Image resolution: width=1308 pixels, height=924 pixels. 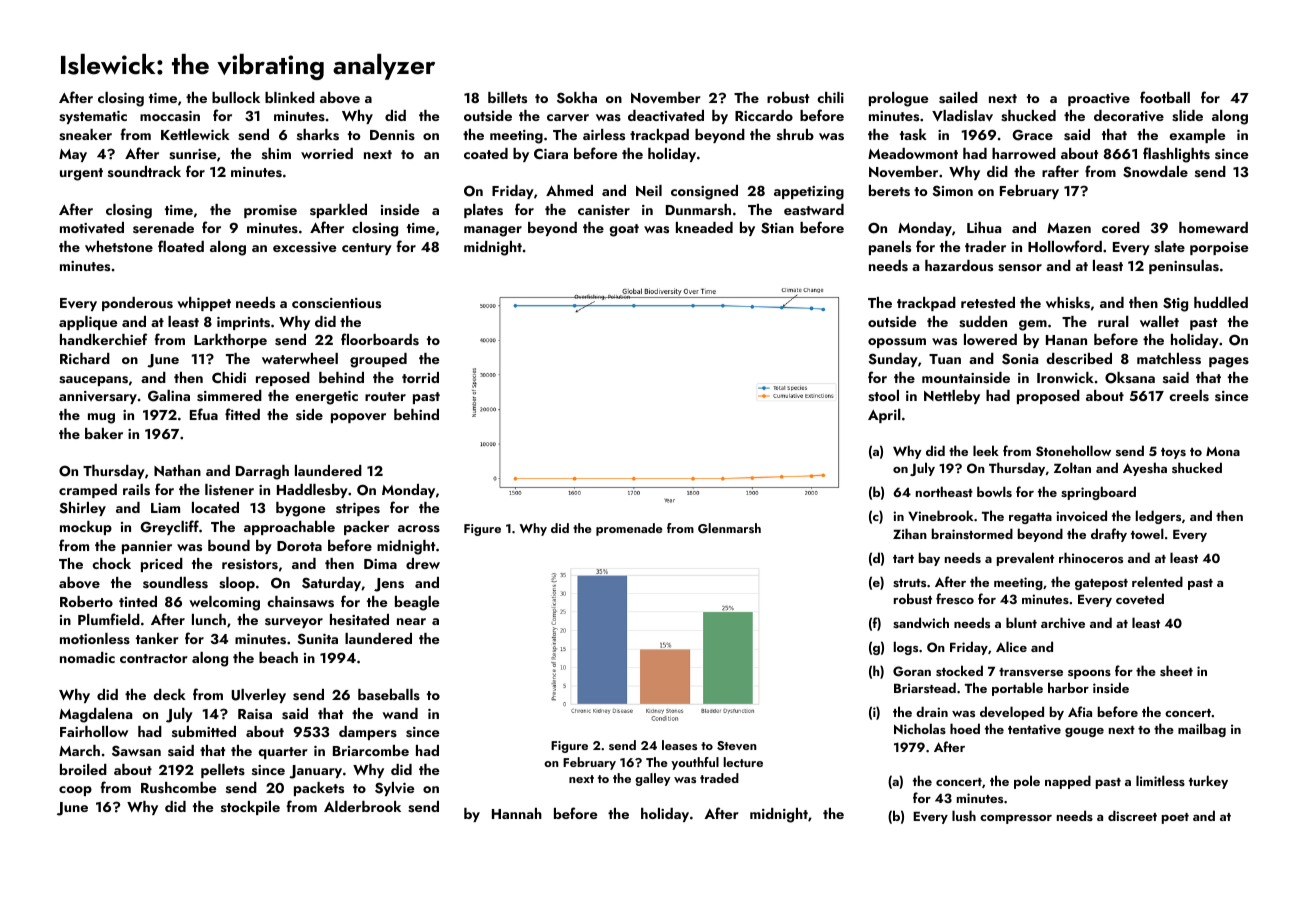 What do you see at coordinates (809, 193) in the screenshot?
I see `appetizing` at bounding box center [809, 193].
